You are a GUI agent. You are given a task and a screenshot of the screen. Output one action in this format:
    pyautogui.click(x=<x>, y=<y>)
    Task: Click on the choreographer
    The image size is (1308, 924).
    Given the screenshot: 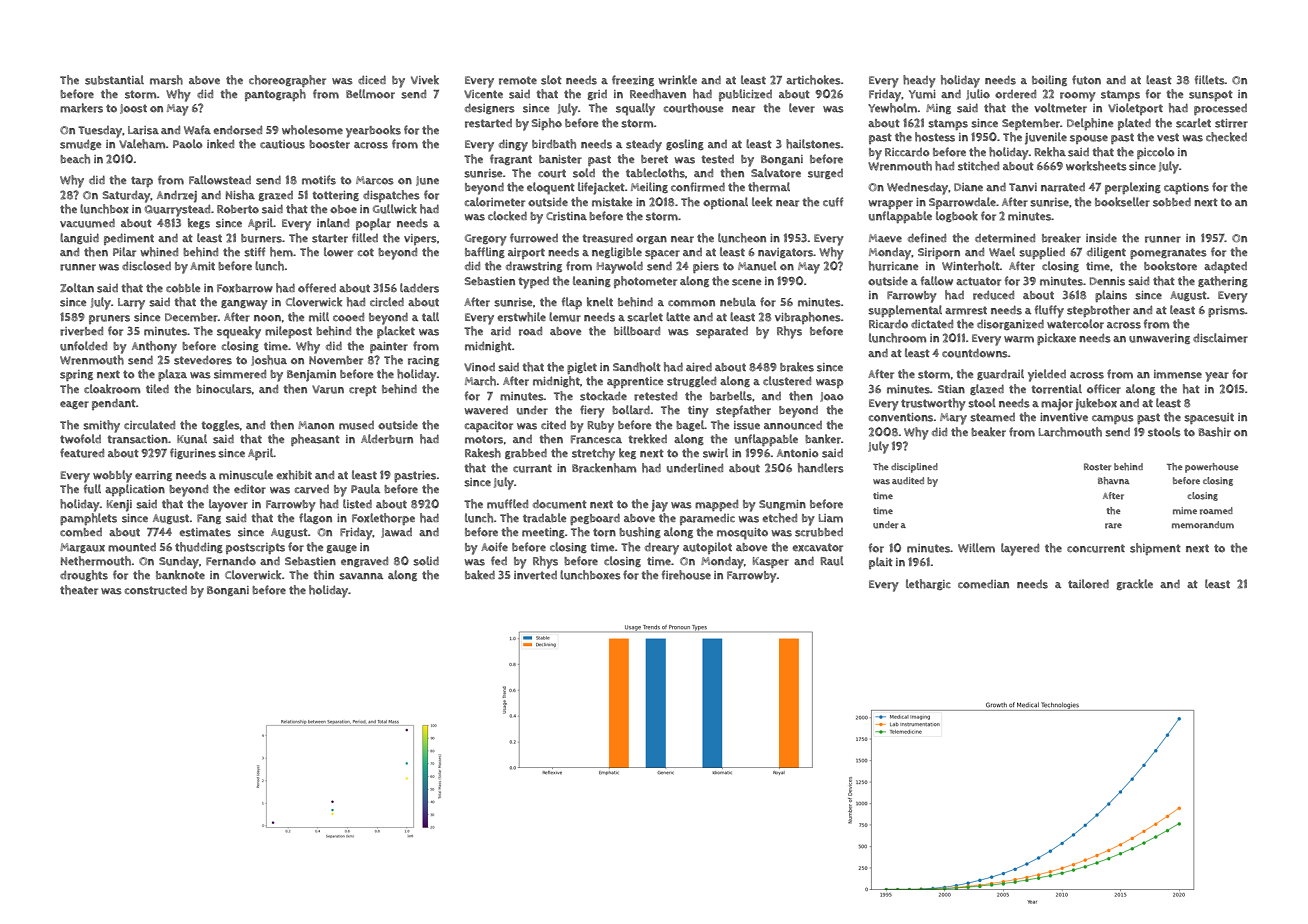 What is the action you would take?
    pyautogui.click(x=287, y=81)
